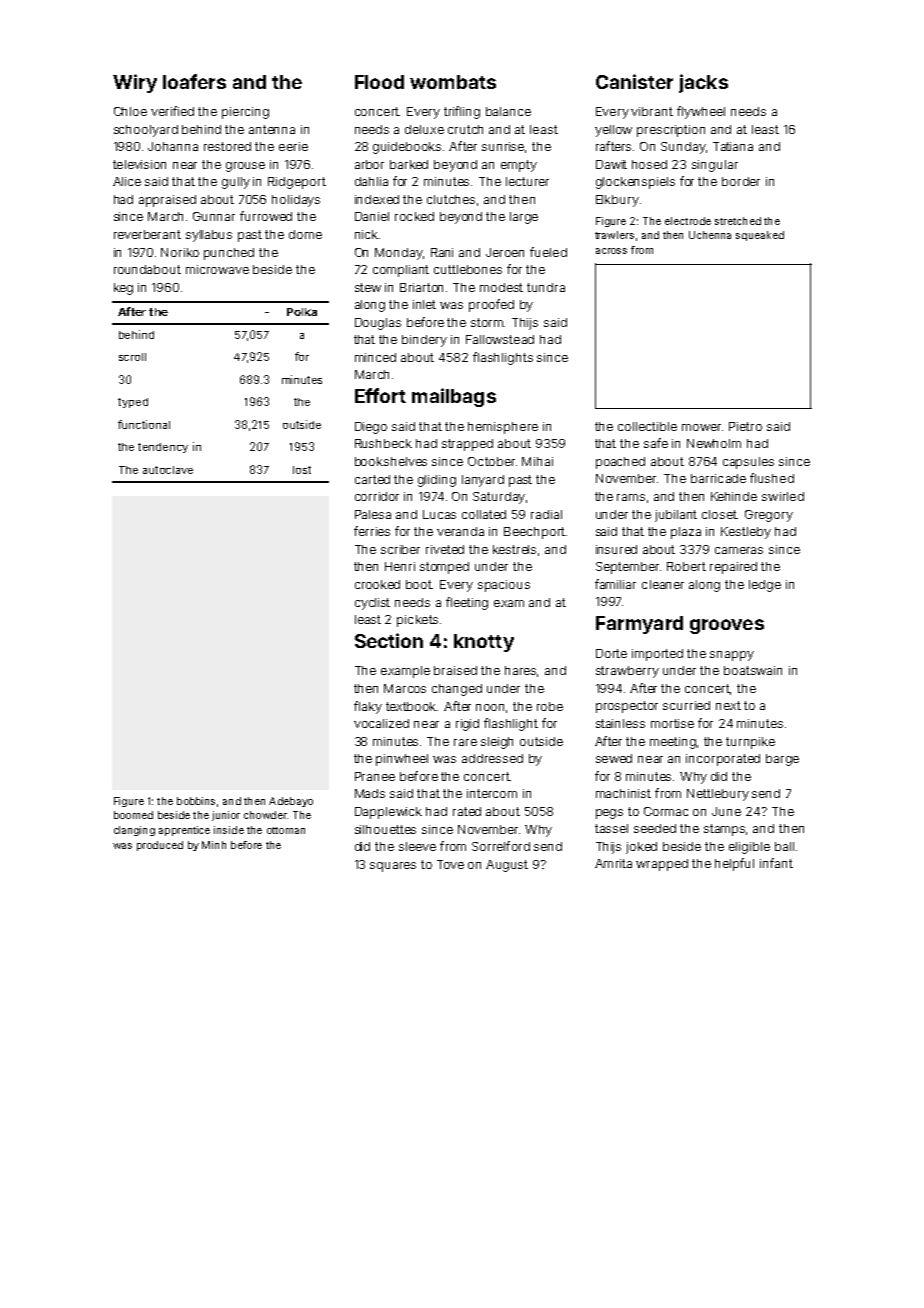 This screenshot has width=924, height=1308. I want to click on Tove, so click(450, 864).
